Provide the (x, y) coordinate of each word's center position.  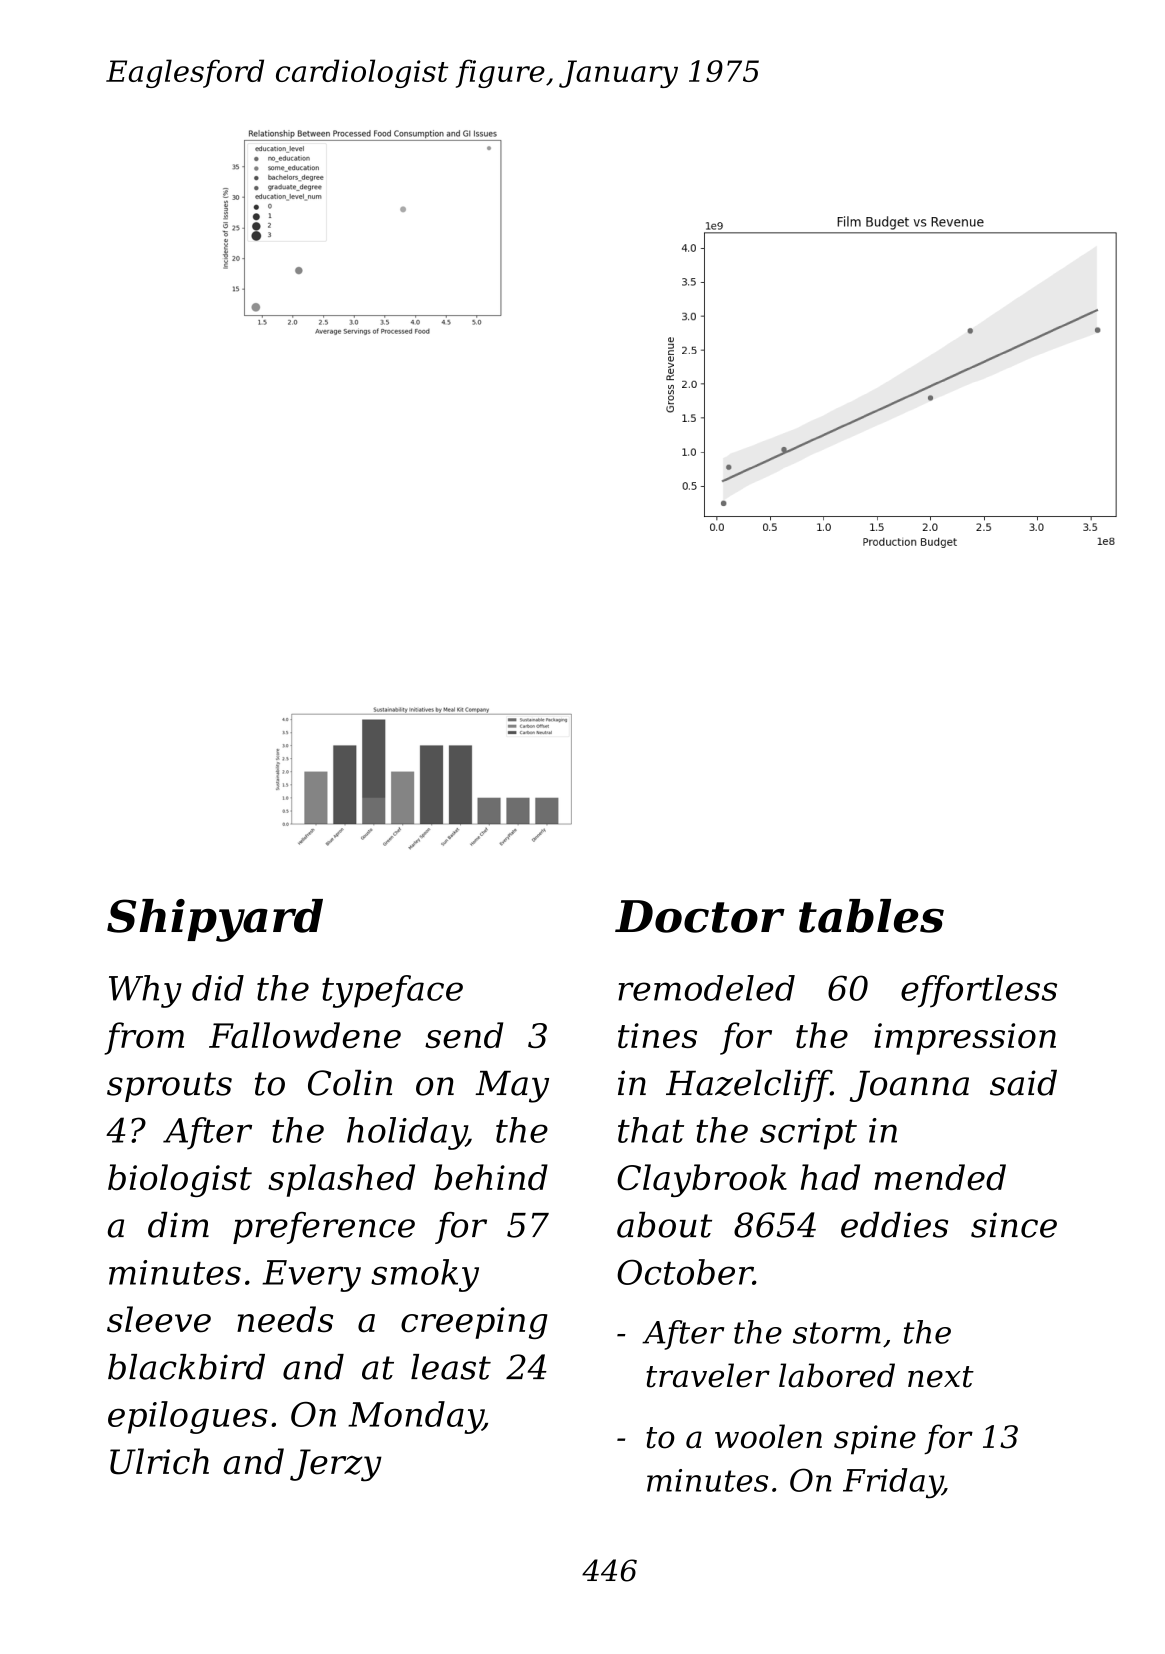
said (1023, 1083)
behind (491, 1177)
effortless (979, 991)
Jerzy (336, 1465)
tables (871, 916)
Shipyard (215, 920)
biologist (180, 1180)
